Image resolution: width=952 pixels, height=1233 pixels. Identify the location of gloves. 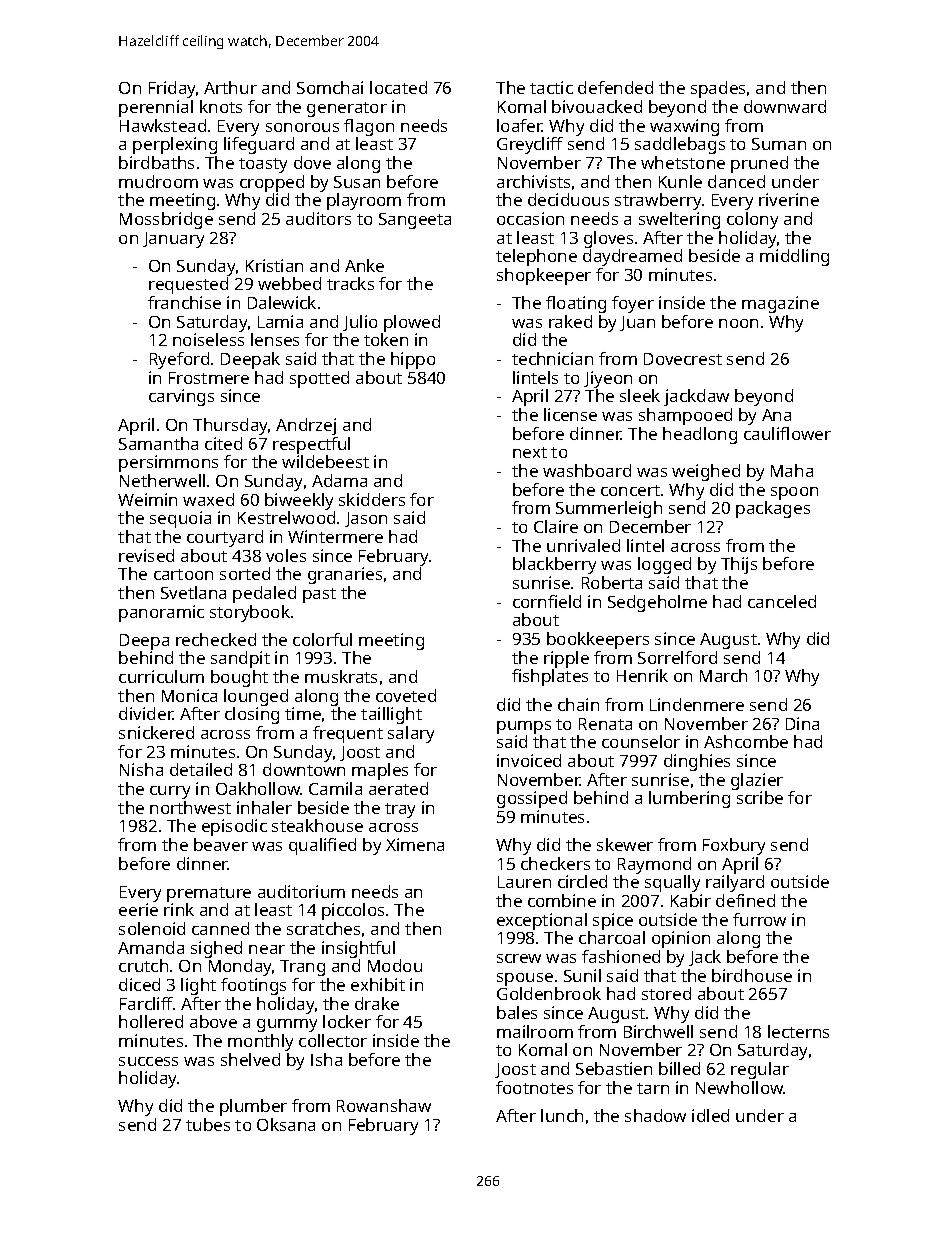
(608, 239).
